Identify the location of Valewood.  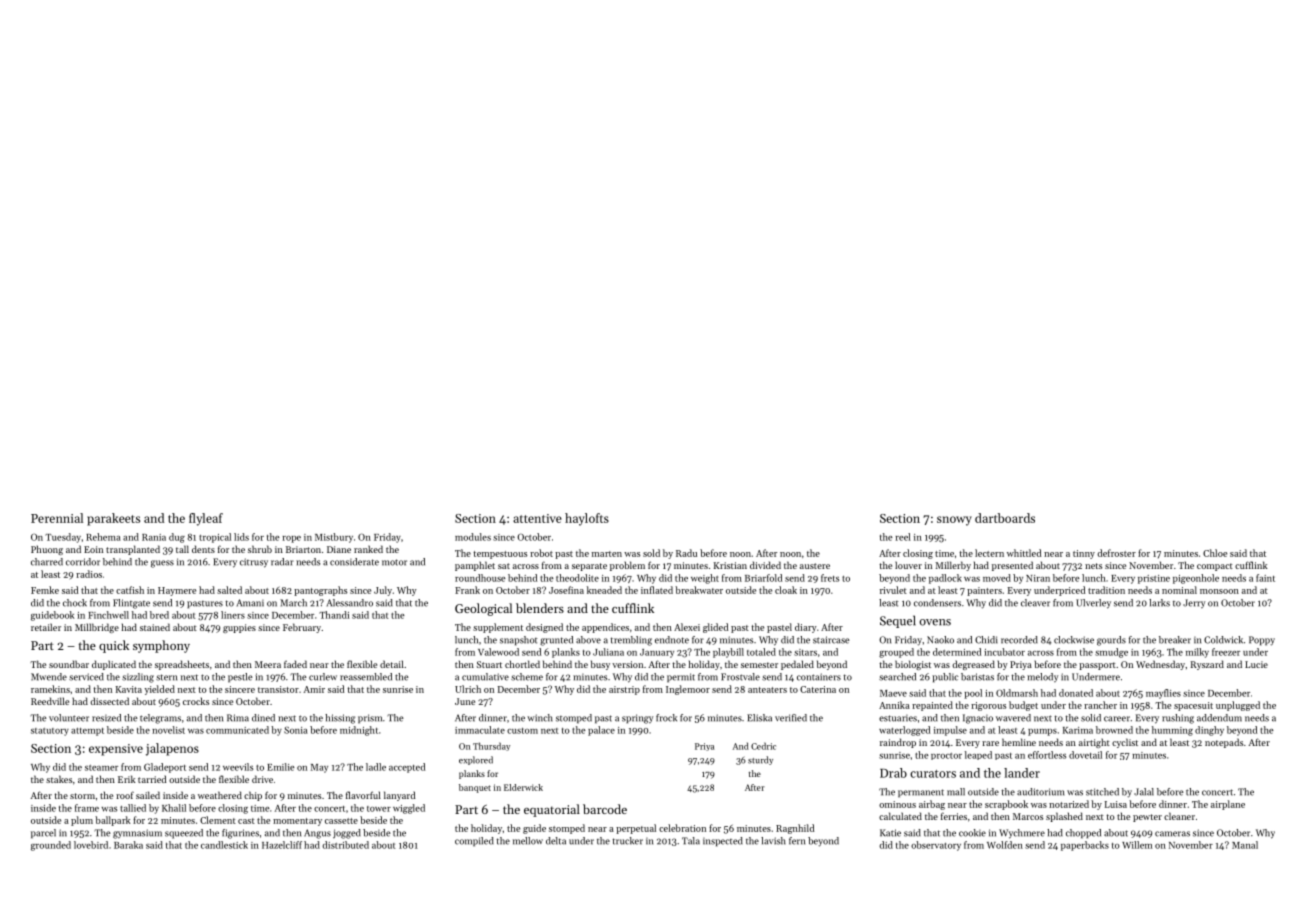
(498, 652).
